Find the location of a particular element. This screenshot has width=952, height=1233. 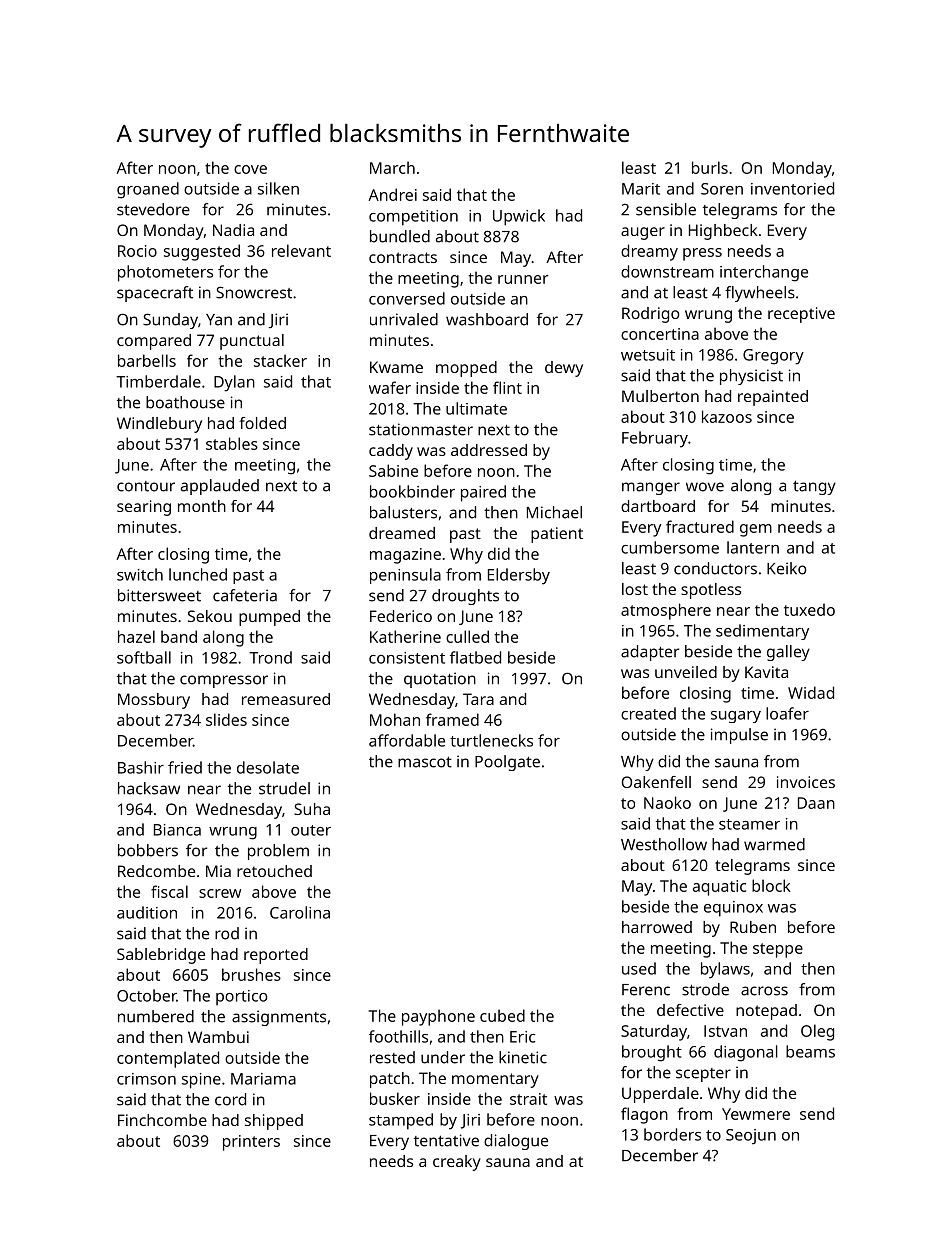

spacecraft is located at coordinates (155, 294).
